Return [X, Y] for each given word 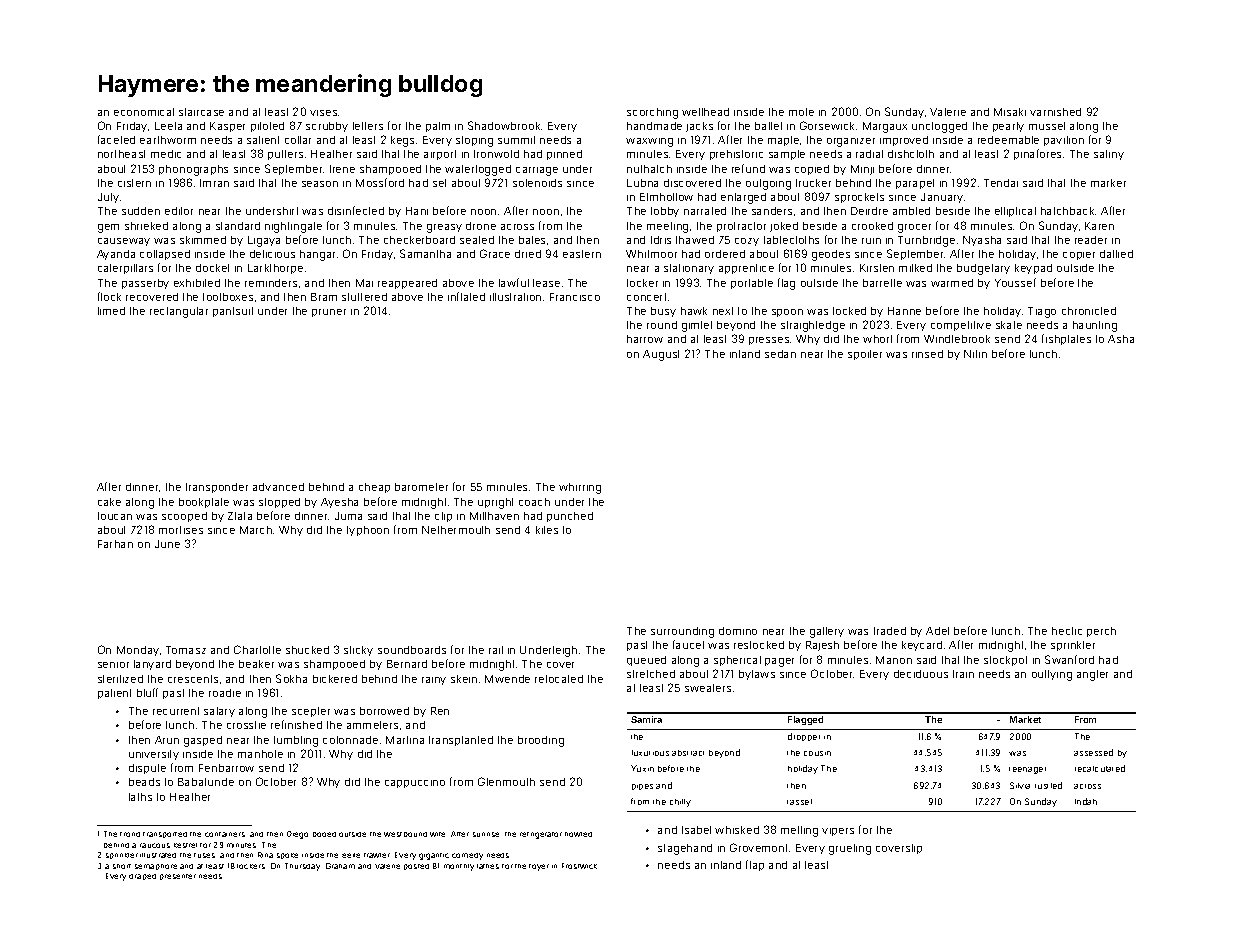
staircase [201, 112]
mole [801, 112]
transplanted [461, 741]
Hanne [904, 311]
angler [1092, 675]
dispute [147, 769]
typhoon [368, 531]
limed [111, 311]
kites [547, 530]
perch [1101, 632]
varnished [1055, 112]
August [661, 355]
